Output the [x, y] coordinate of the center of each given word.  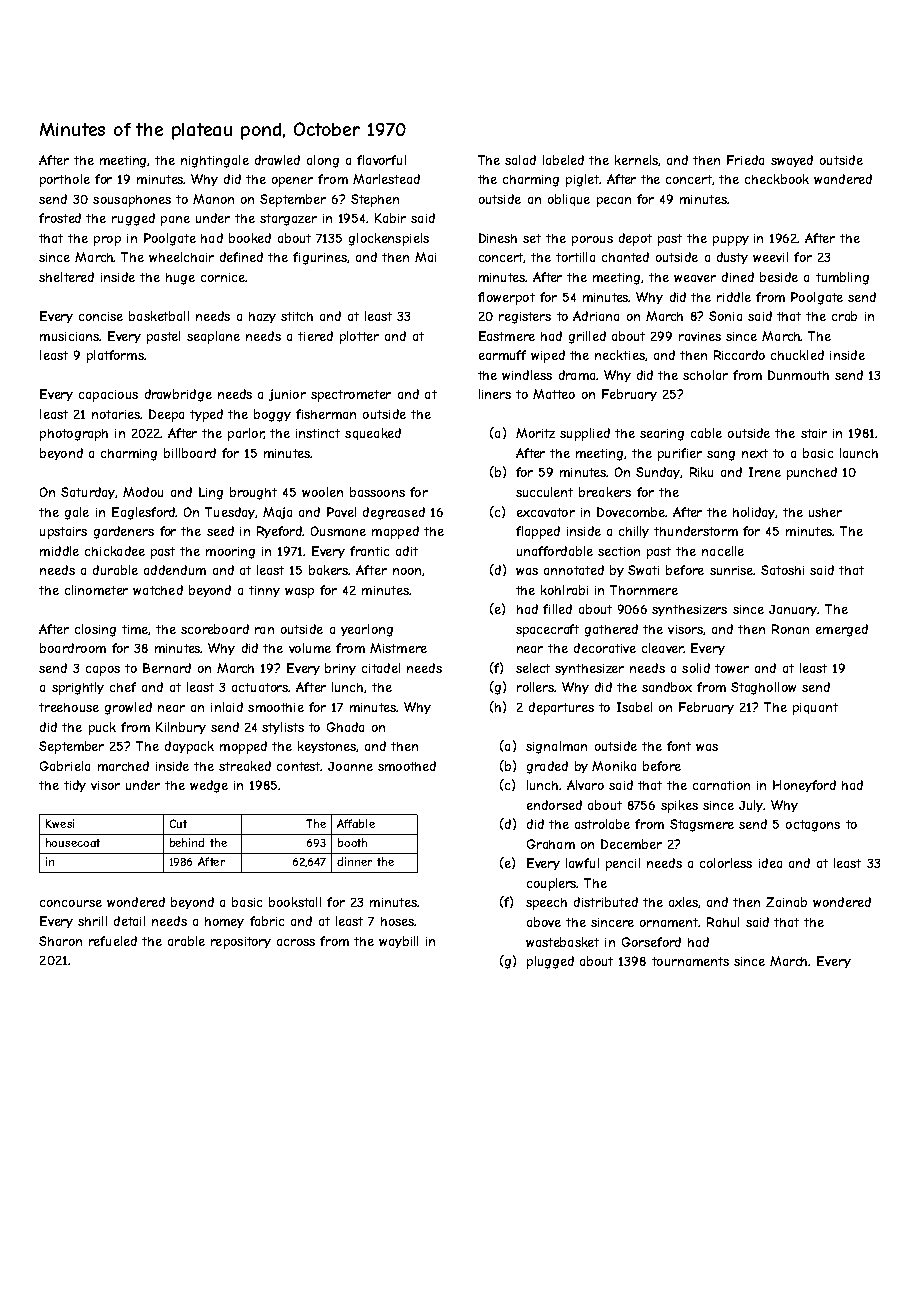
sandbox [667, 687]
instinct [318, 433]
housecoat [73, 842]
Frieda [745, 160]
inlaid [227, 707]
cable [706, 433]
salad [520, 160]
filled [557, 609]
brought [253, 493]
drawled [277, 160]
